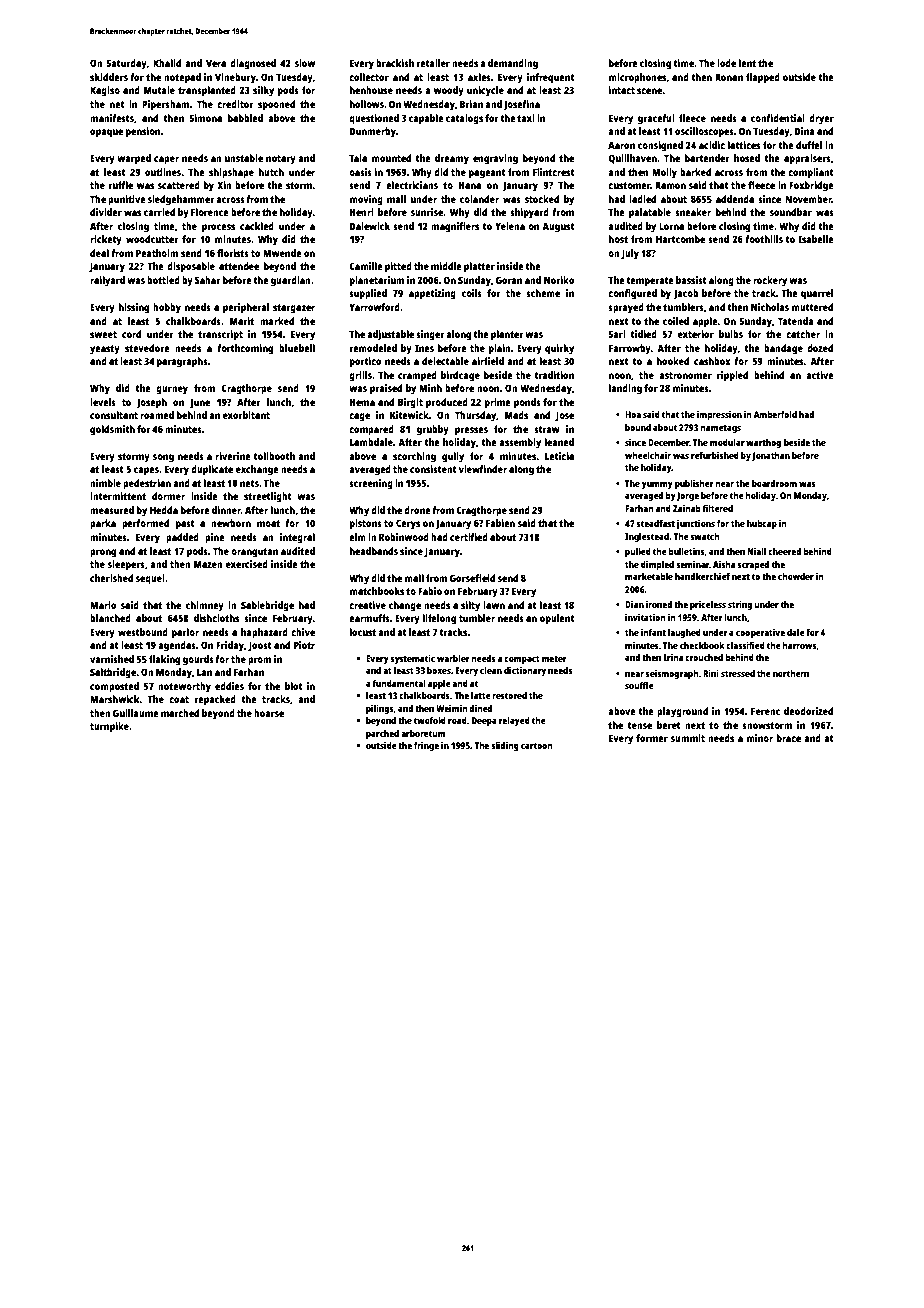 Image resolution: width=924 pixels, height=1308 pixels. I want to click on hosed, so click(747, 158).
